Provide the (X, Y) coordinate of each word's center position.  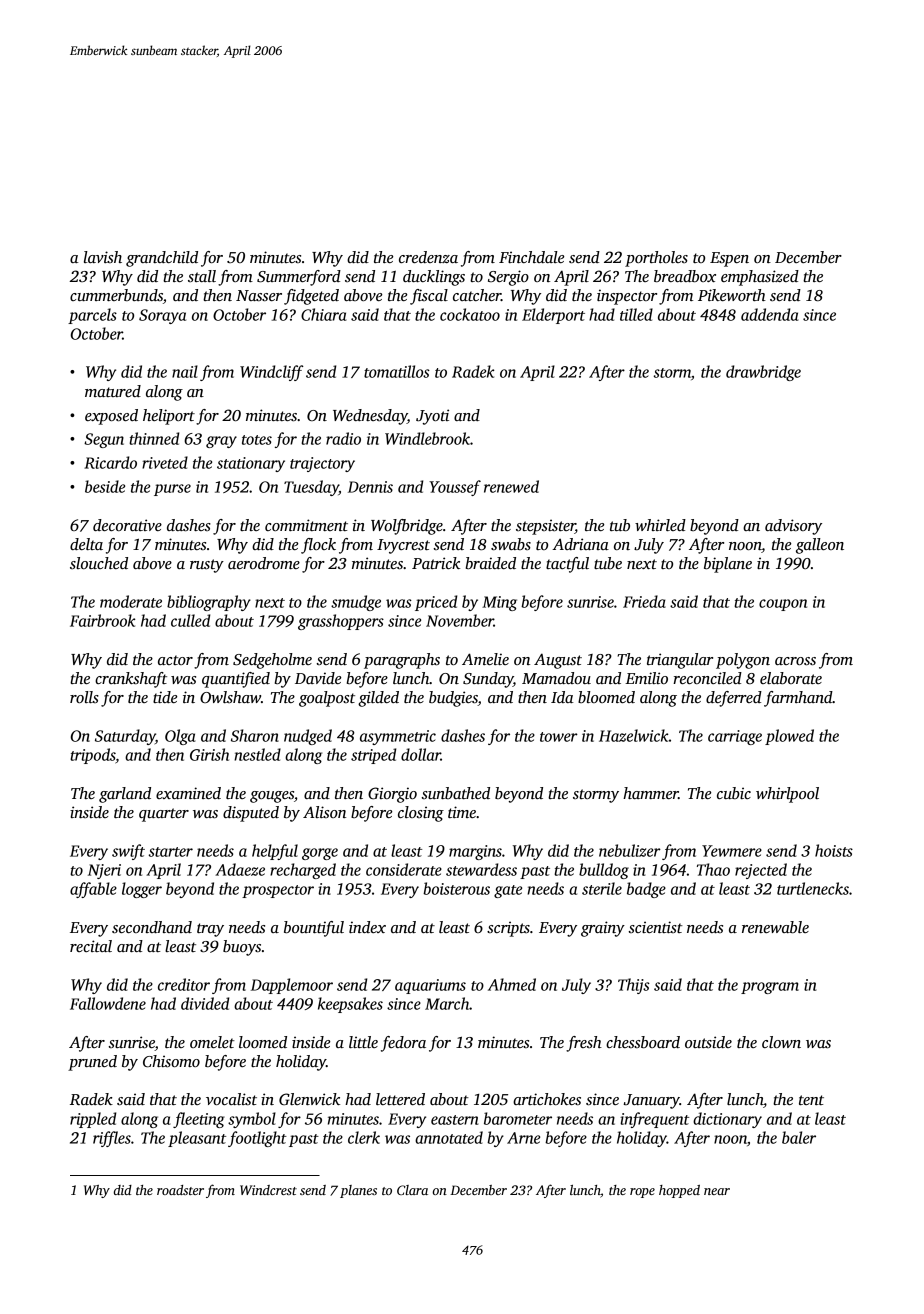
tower (559, 737)
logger (142, 890)
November (460, 620)
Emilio (646, 678)
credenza (428, 257)
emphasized (760, 278)
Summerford (299, 278)
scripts (508, 929)
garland (125, 795)
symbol (252, 1120)
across (795, 661)
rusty (207, 566)
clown (781, 1042)
